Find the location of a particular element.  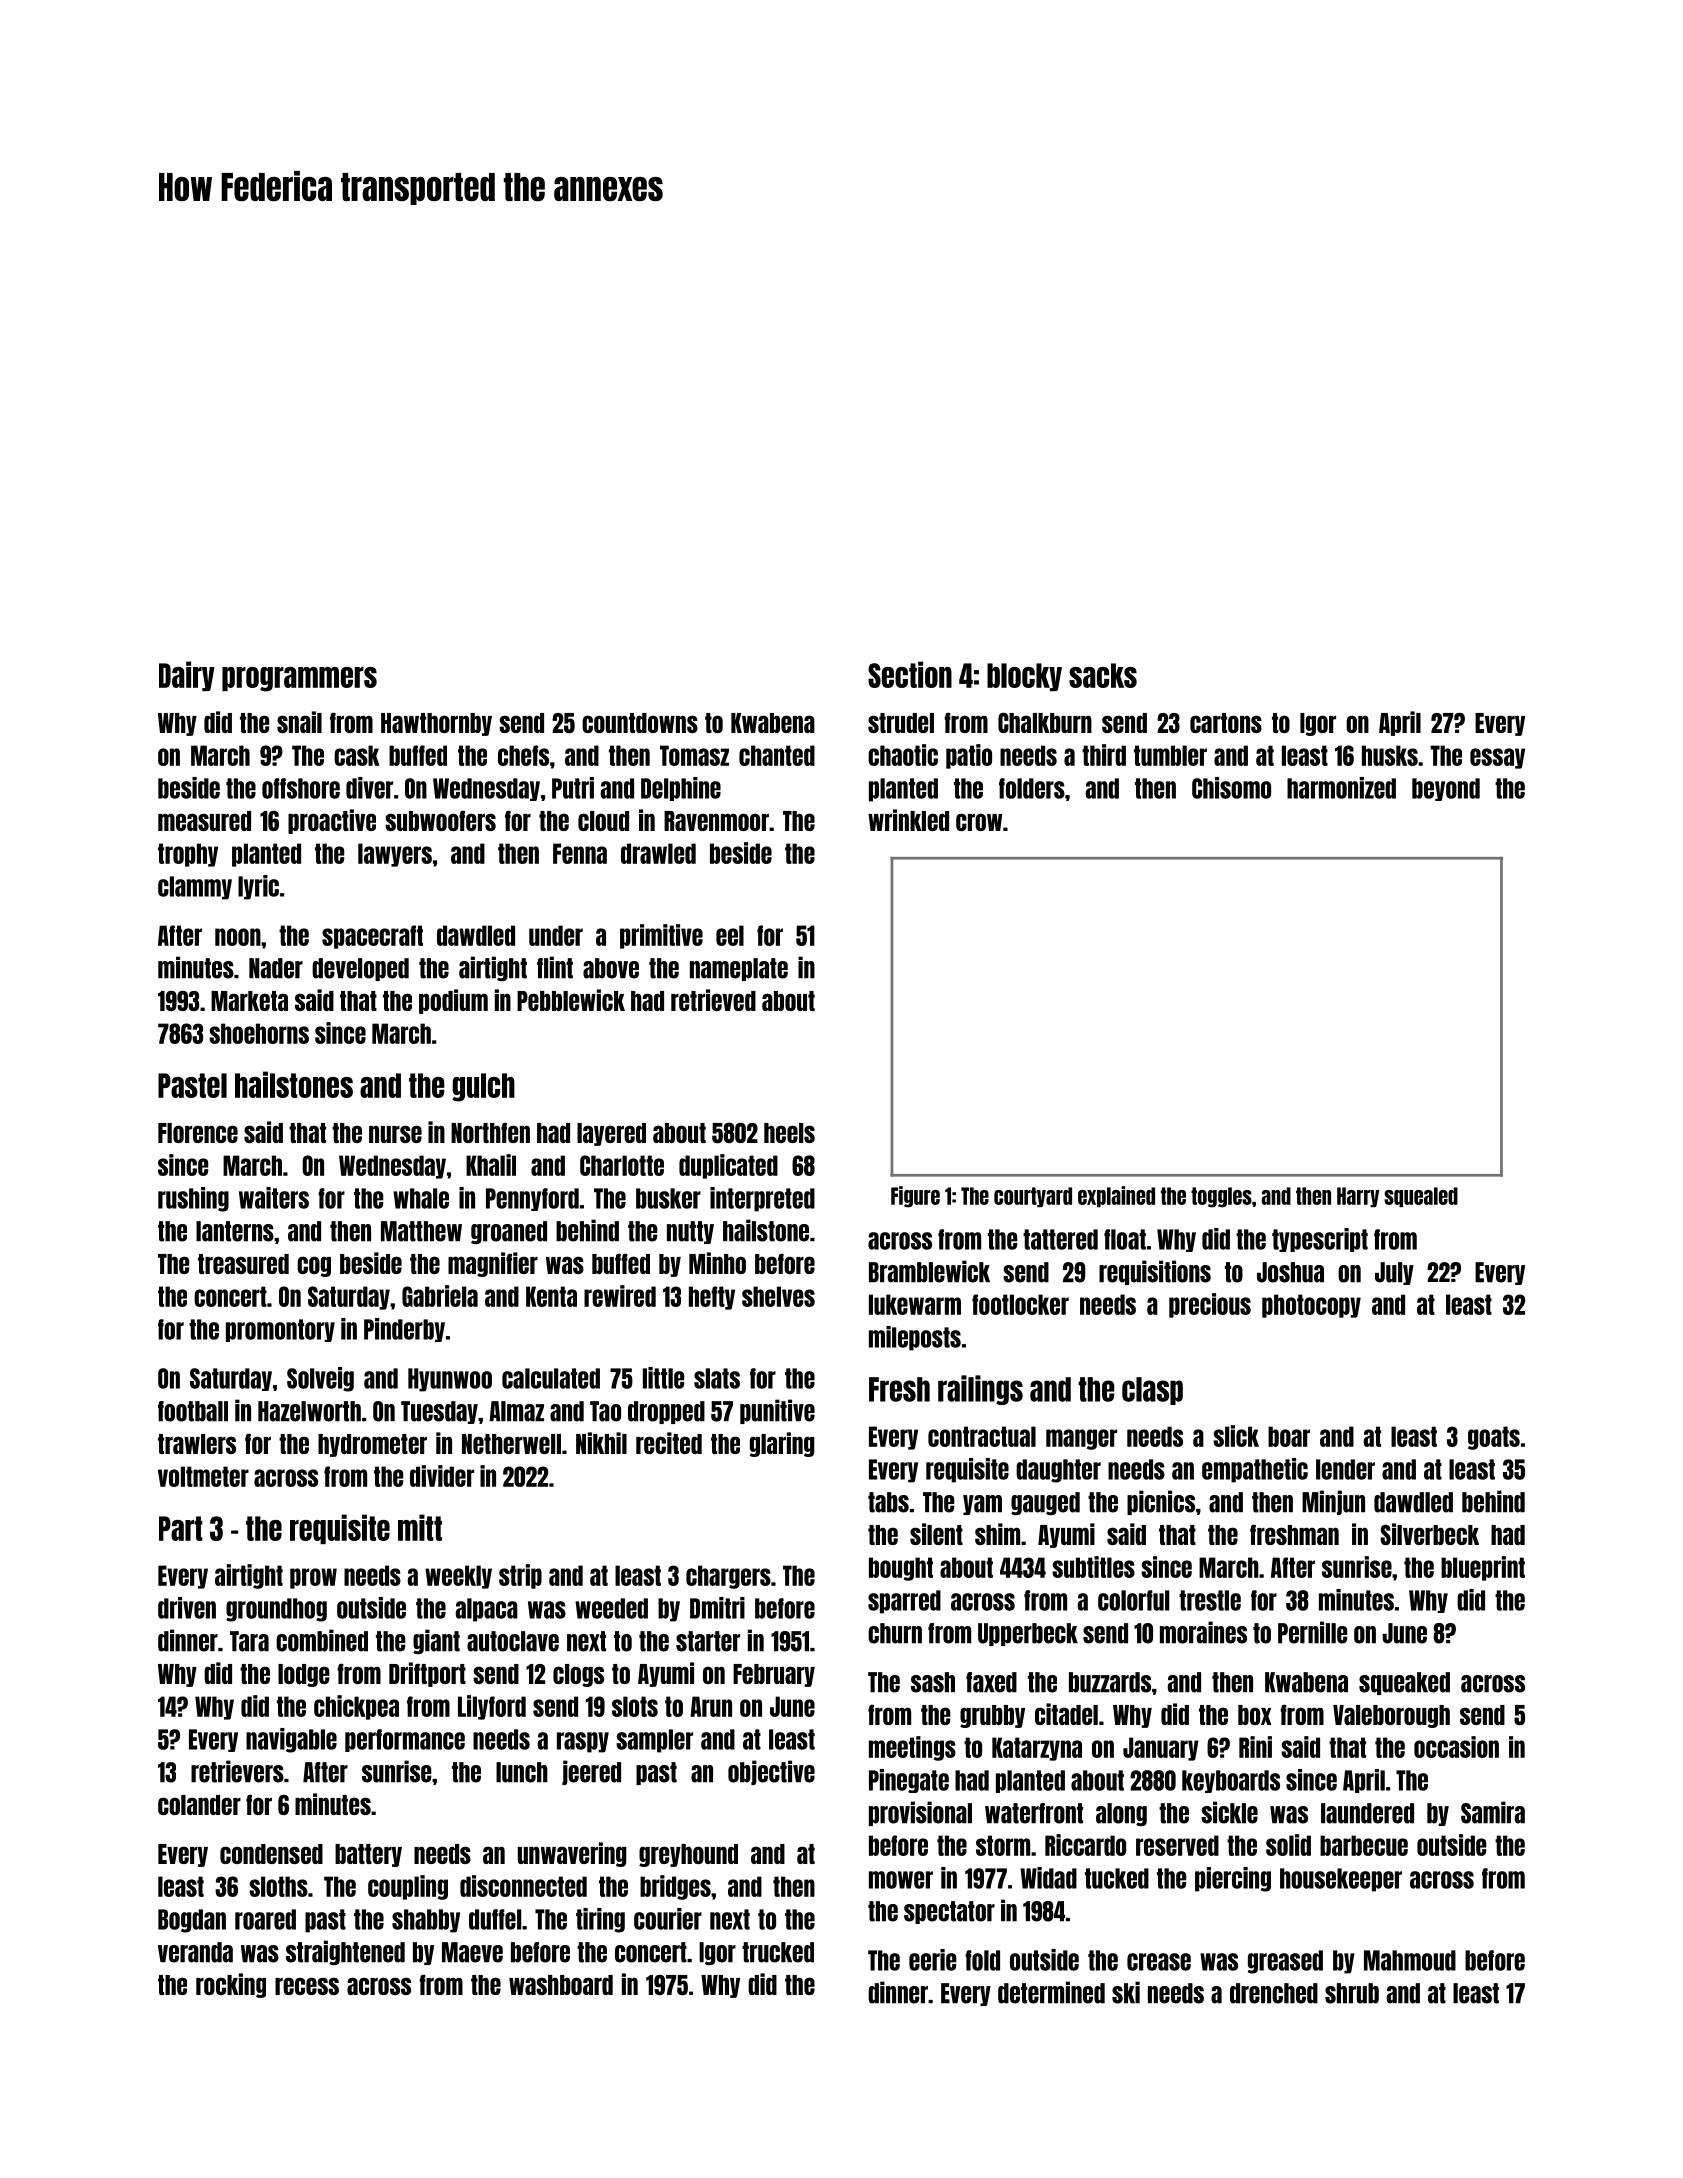

objective is located at coordinates (771, 1772).
